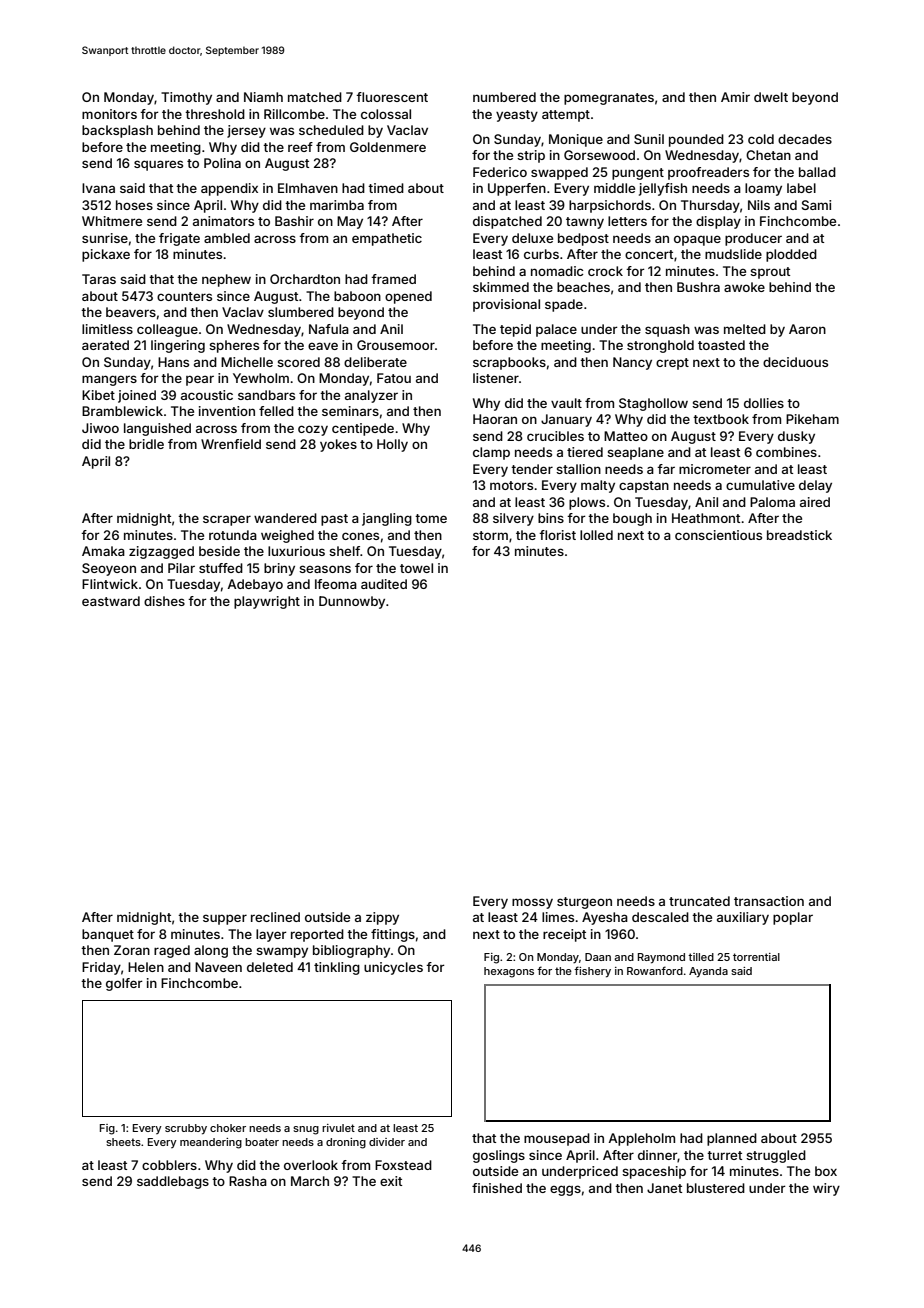 The height and width of the screenshot is (1308, 924). What do you see at coordinates (99, 279) in the screenshot?
I see `Taras` at bounding box center [99, 279].
